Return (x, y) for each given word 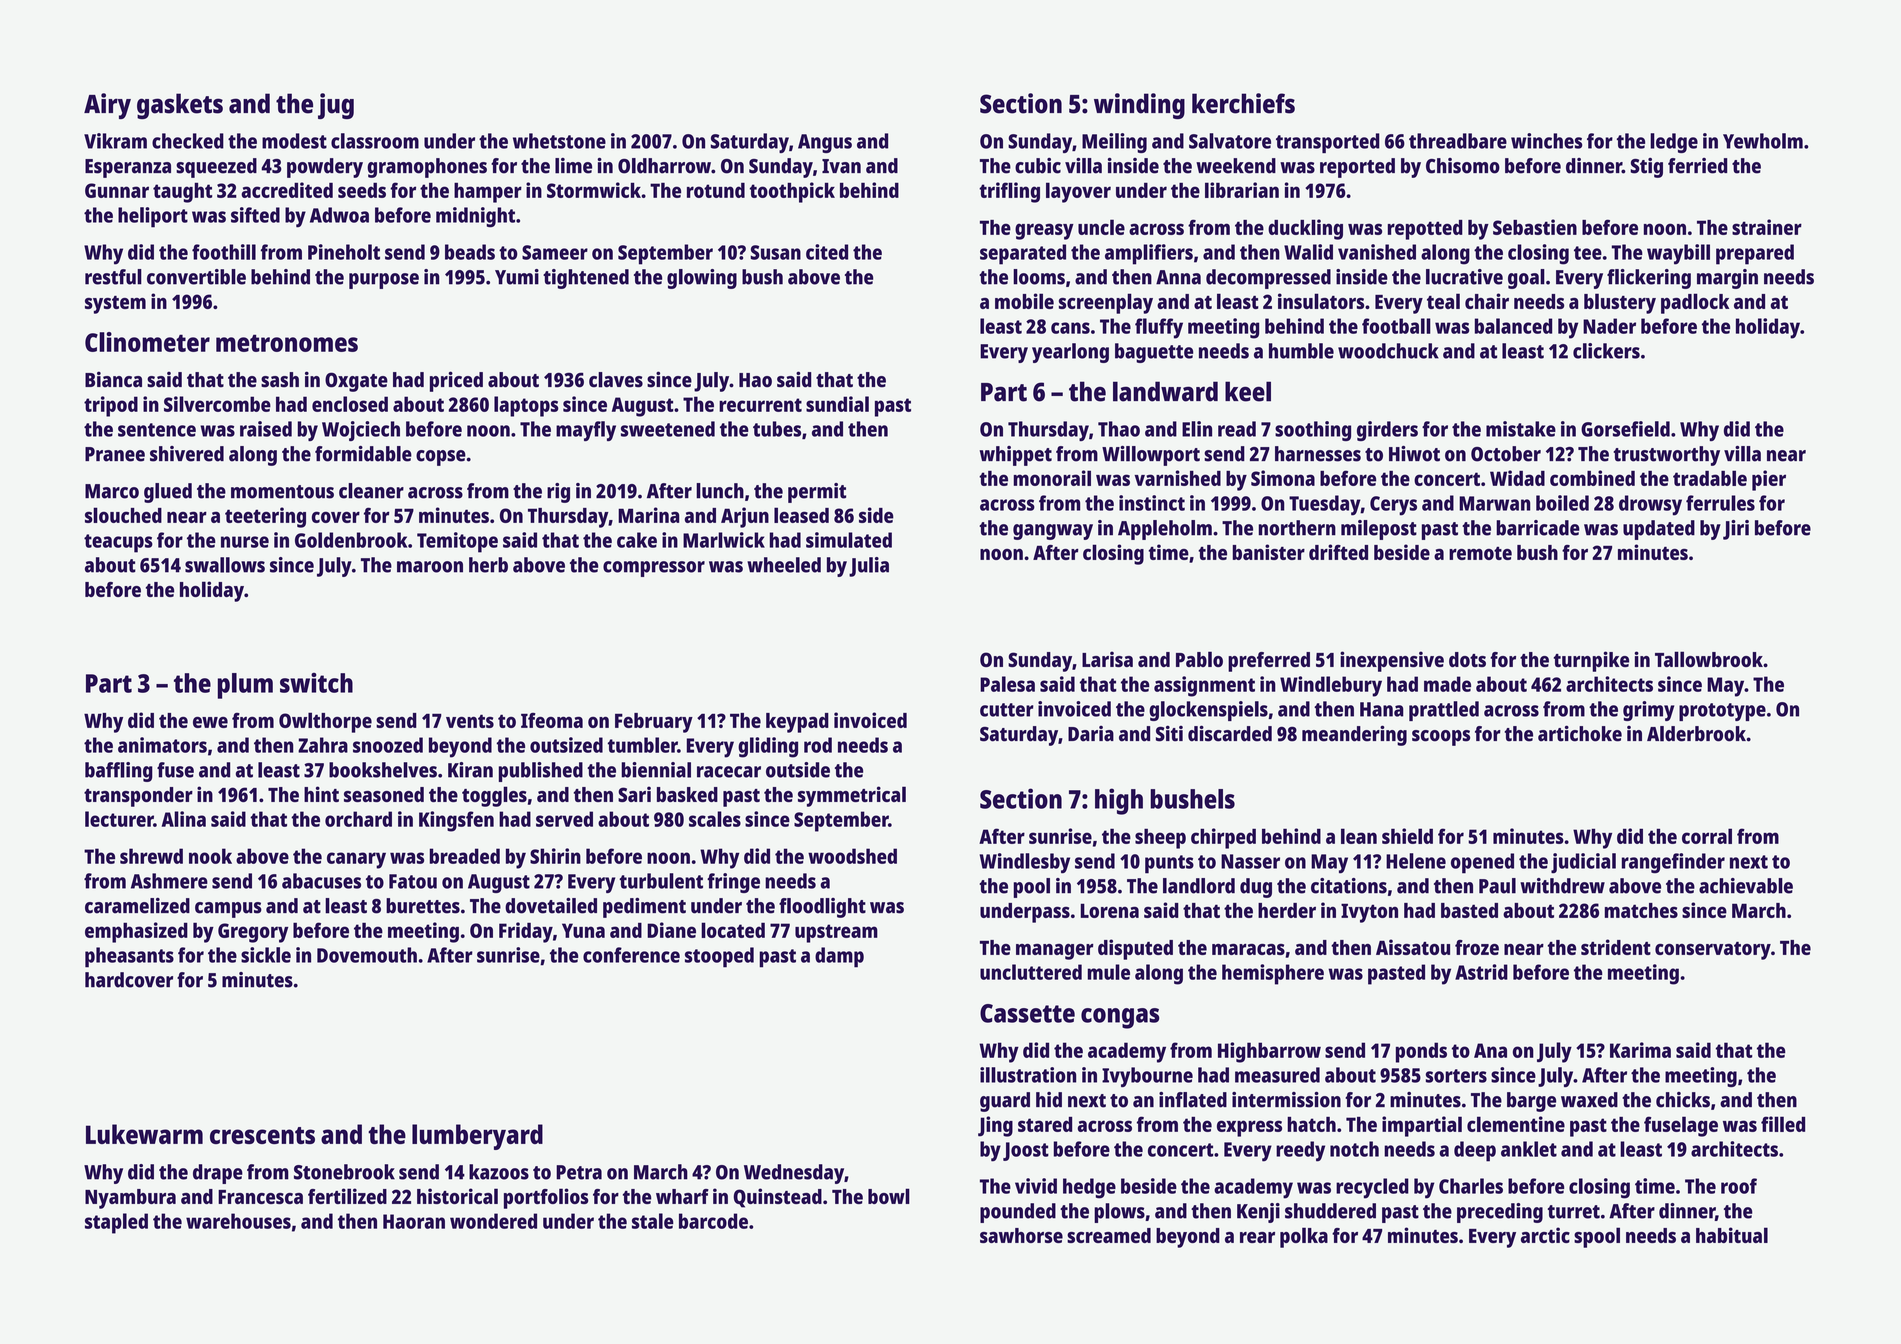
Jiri (1736, 530)
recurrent (760, 405)
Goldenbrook (351, 540)
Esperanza (128, 168)
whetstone (559, 141)
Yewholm (1763, 141)
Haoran (414, 1221)
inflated (1193, 1100)
